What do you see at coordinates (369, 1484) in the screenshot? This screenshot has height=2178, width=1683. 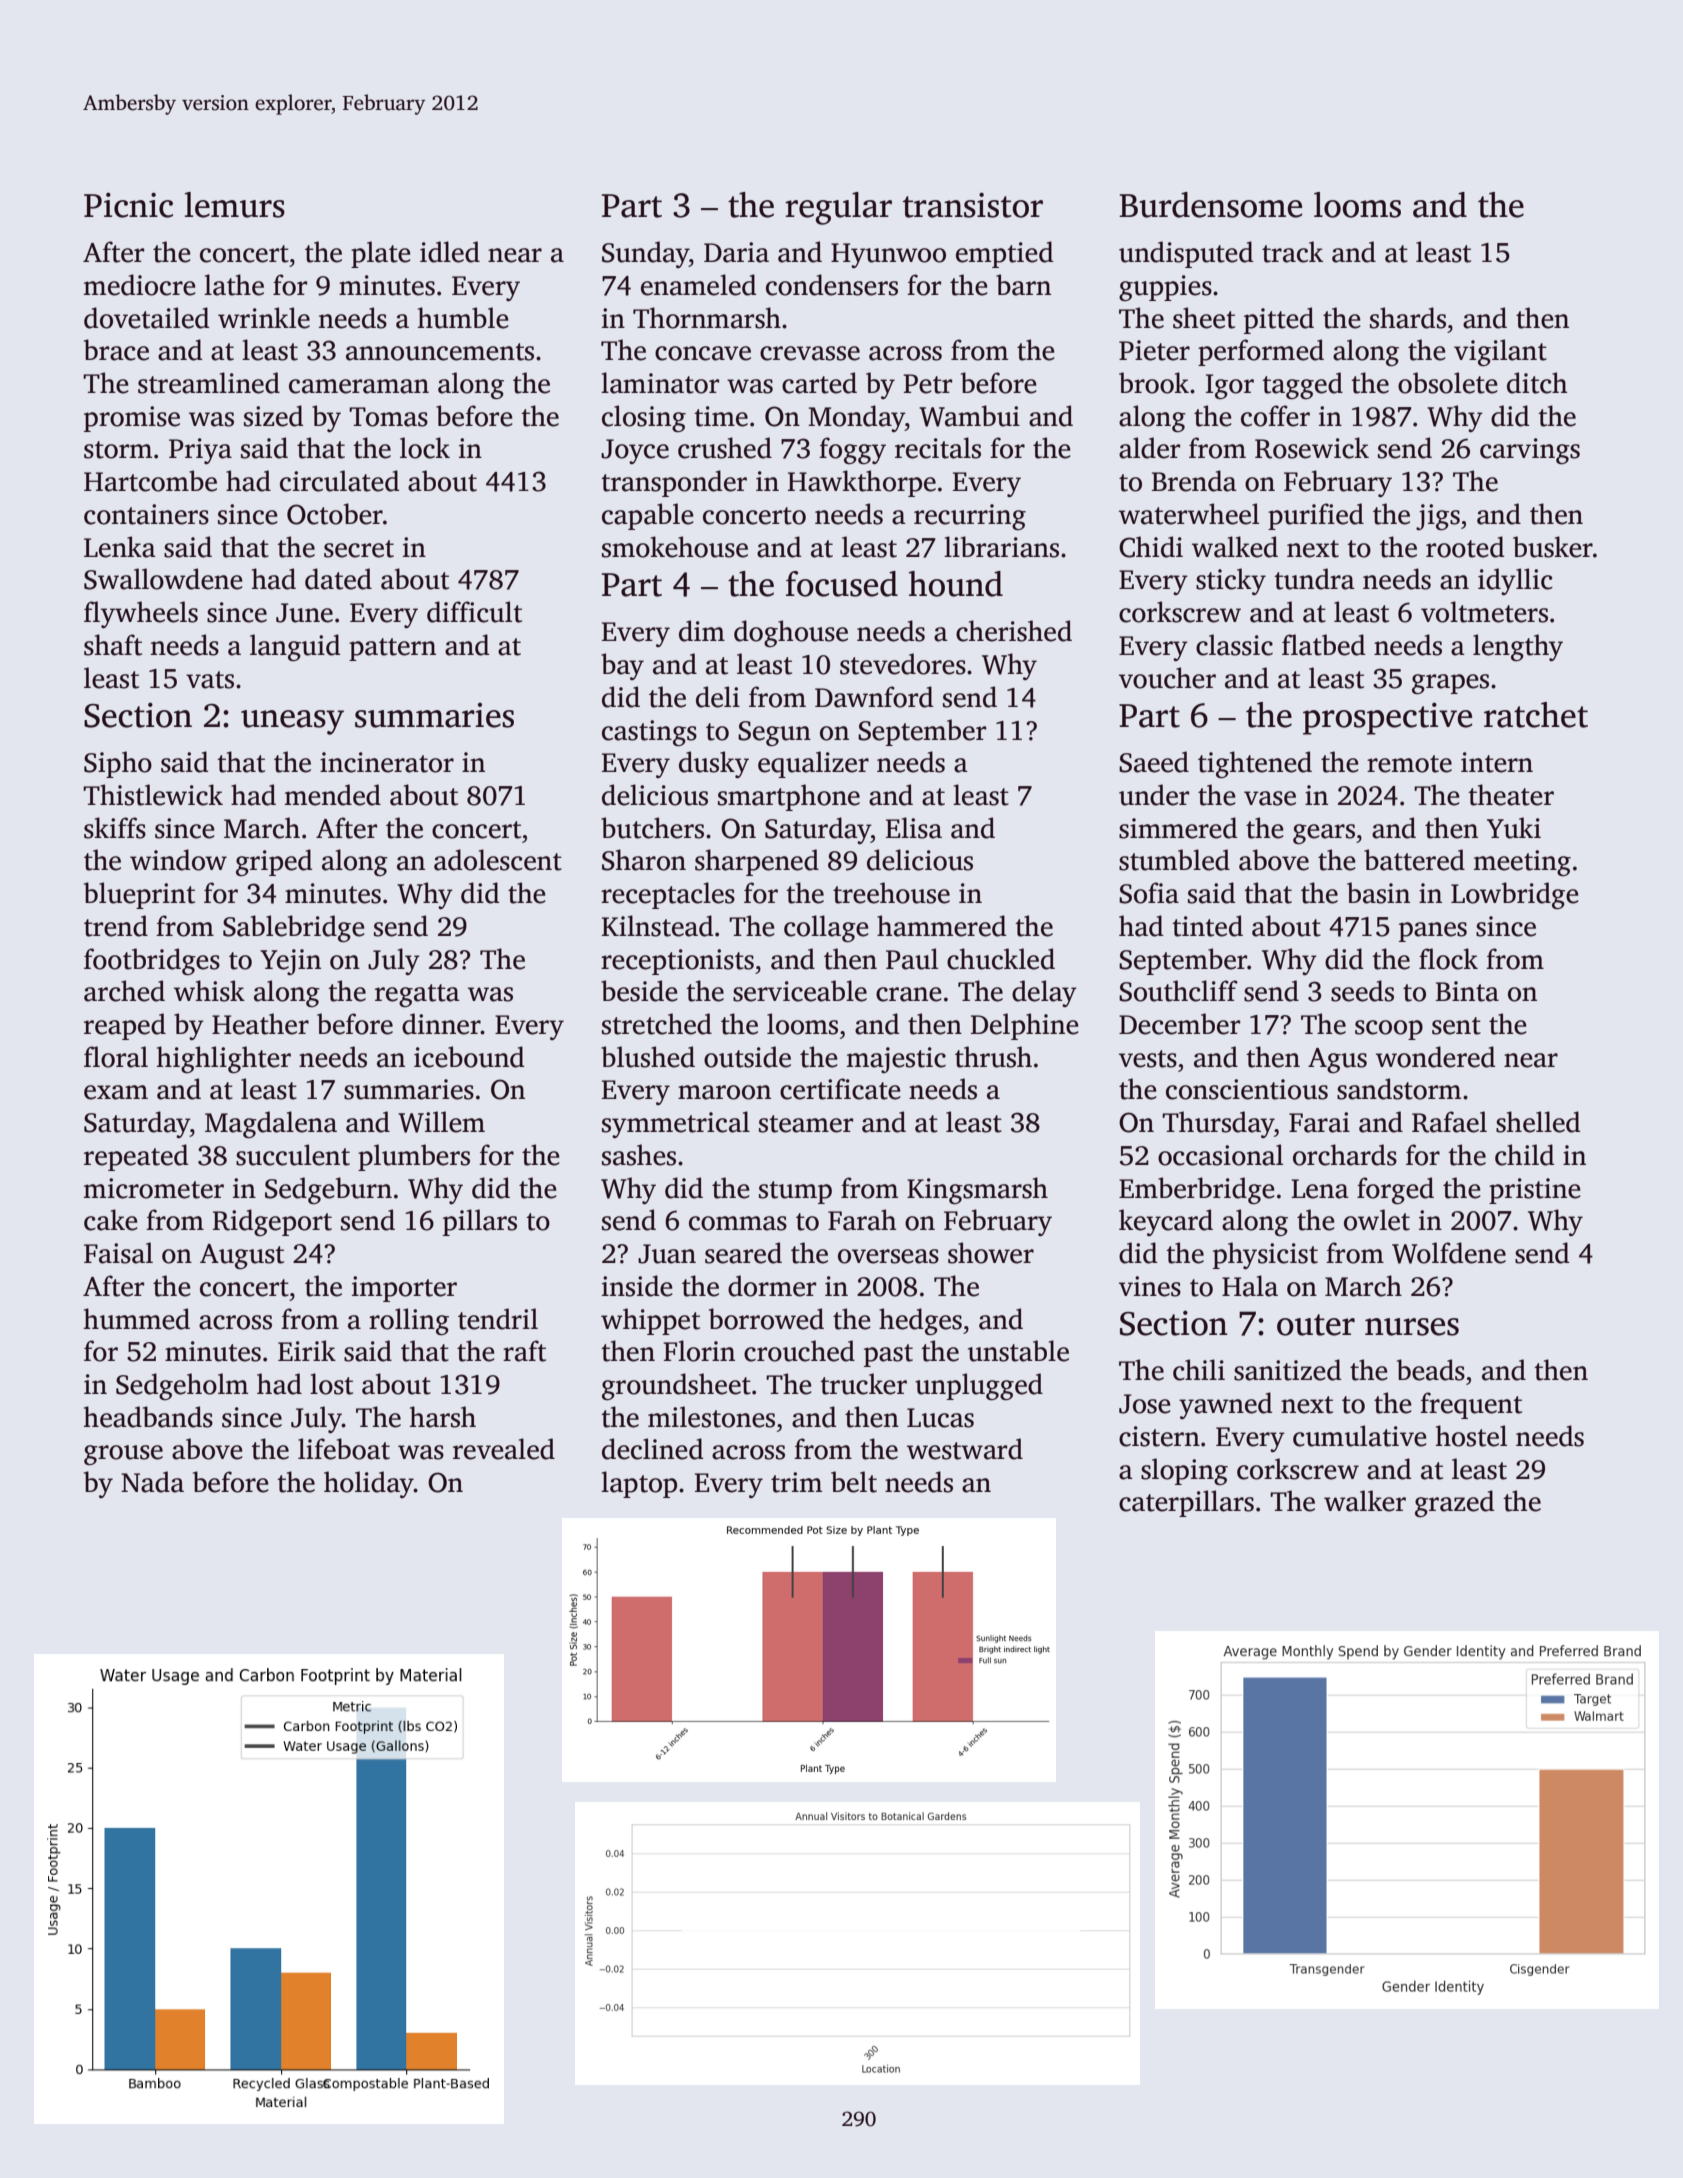 I see `holiday` at bounding box center [369, 1484].
